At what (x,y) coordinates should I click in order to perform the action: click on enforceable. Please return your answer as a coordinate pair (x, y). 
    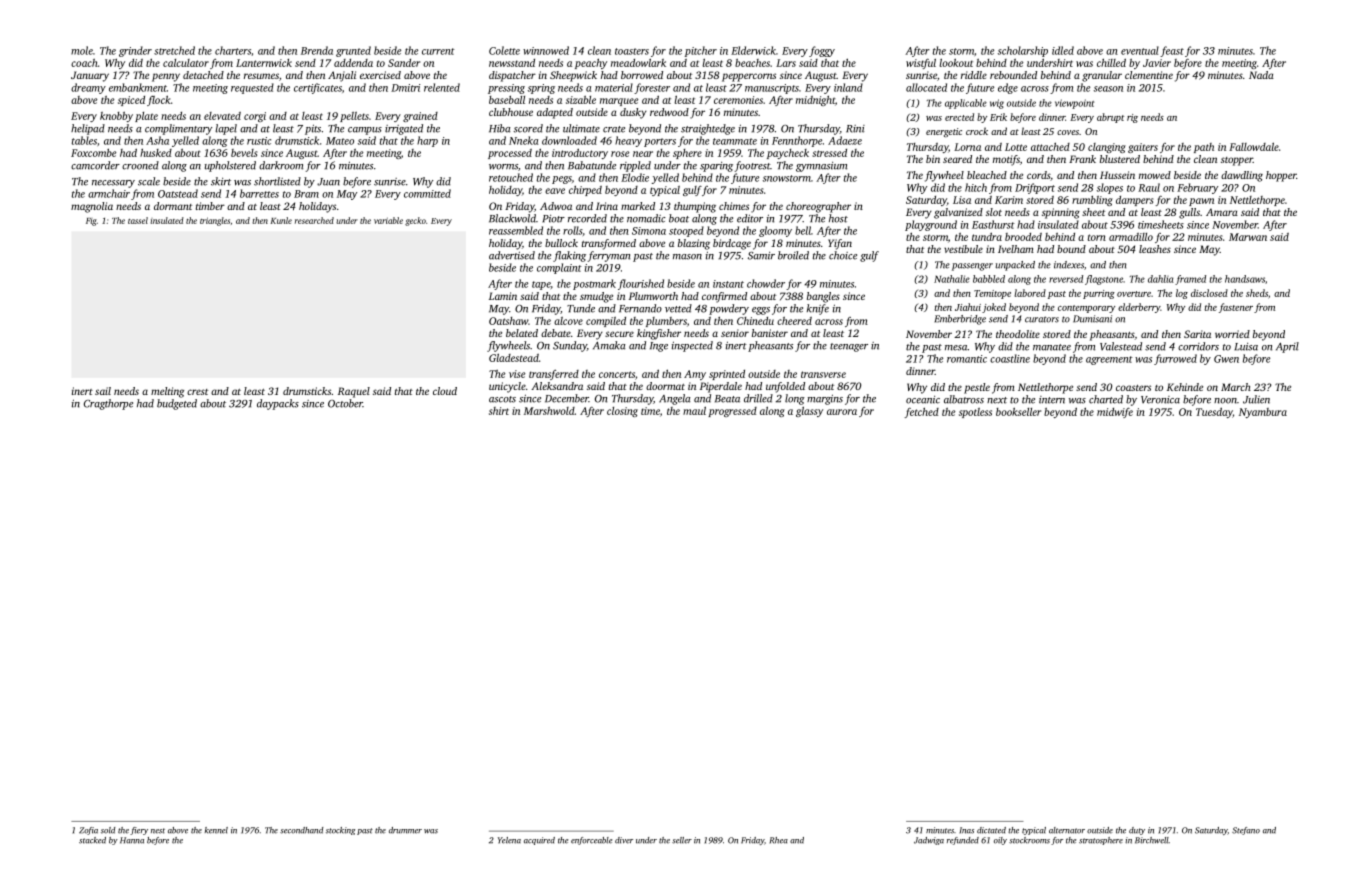
    Looking at the image, I should click on (591, 841).
